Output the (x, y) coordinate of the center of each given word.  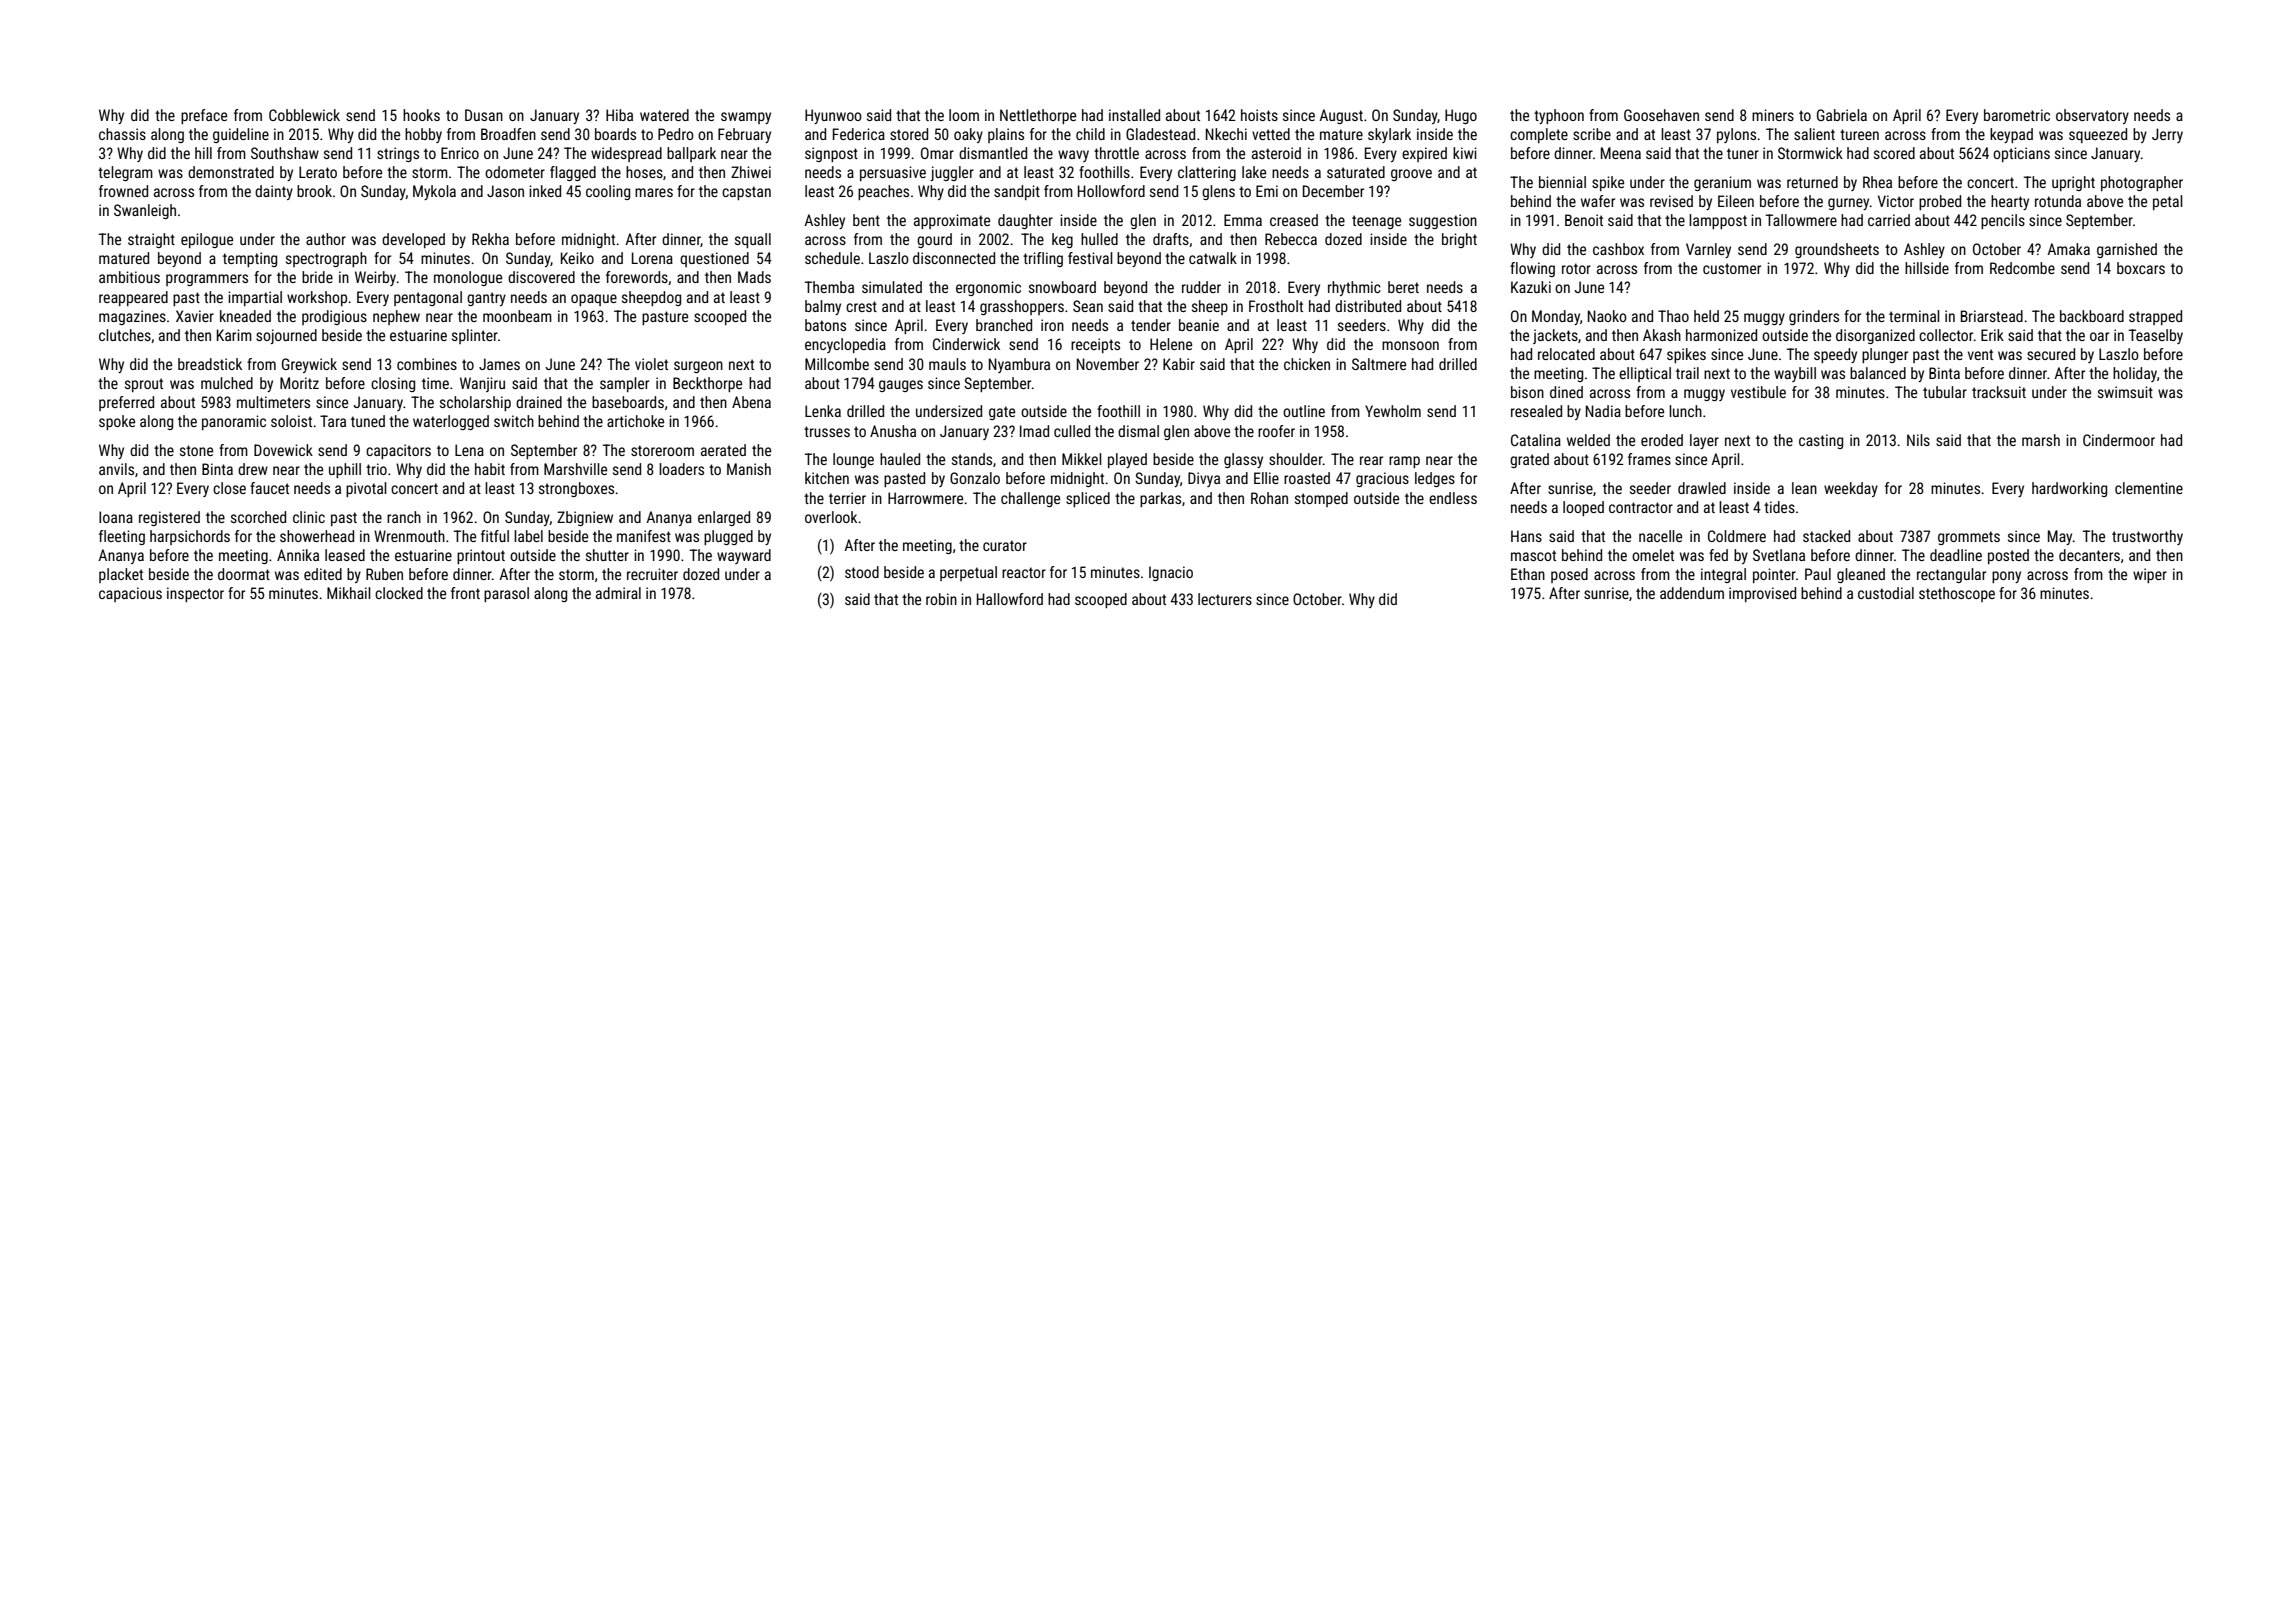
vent (1980, 354)
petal (2168, 202)
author (326, 239)
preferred (126, 403)
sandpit (1017, 192)
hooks (421, 115)
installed (1134, 115)
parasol (506, 594)
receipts (1095, 345)
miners (1773, 115)
